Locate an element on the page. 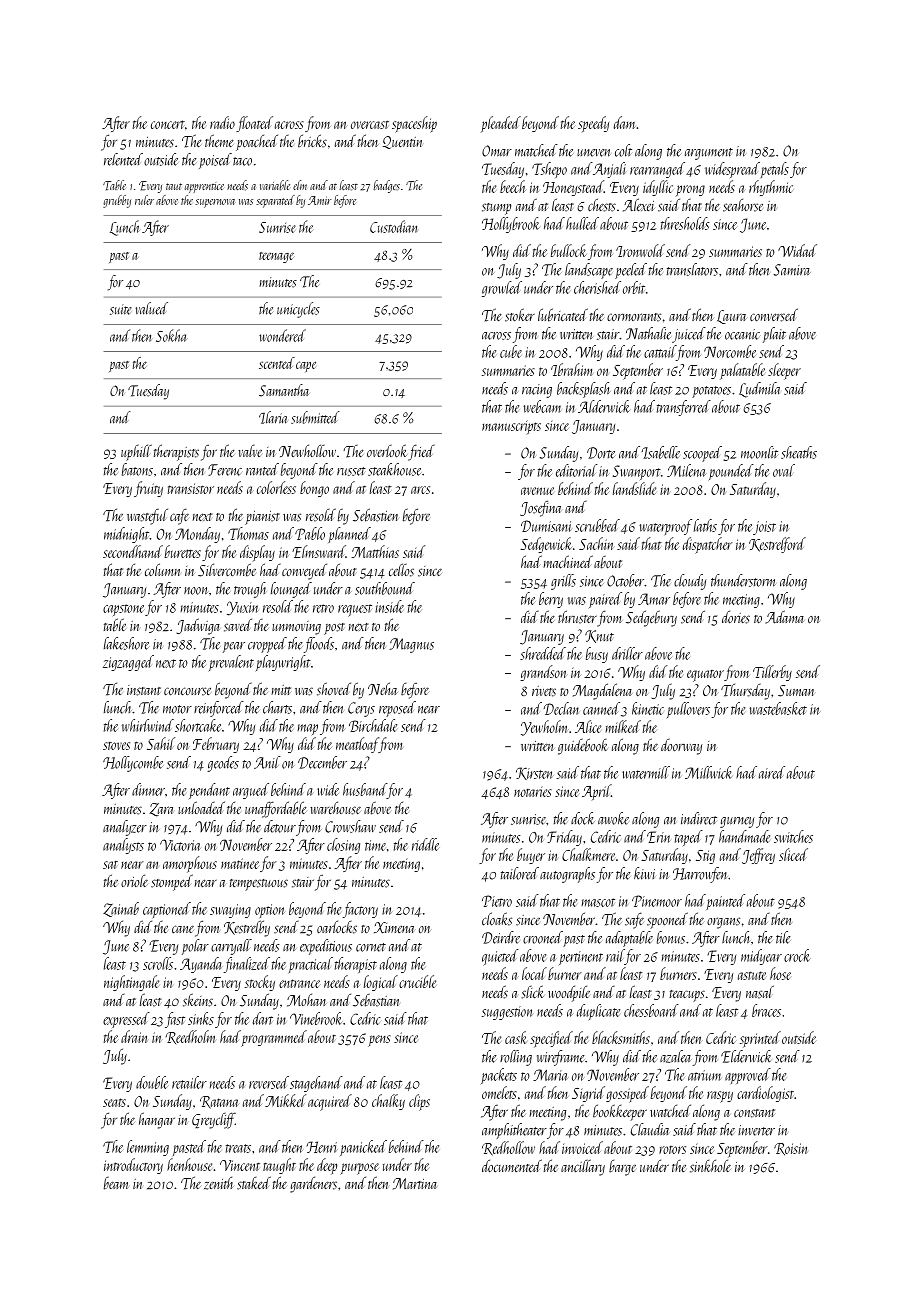  transferred is located at coordinates (684, 408).
